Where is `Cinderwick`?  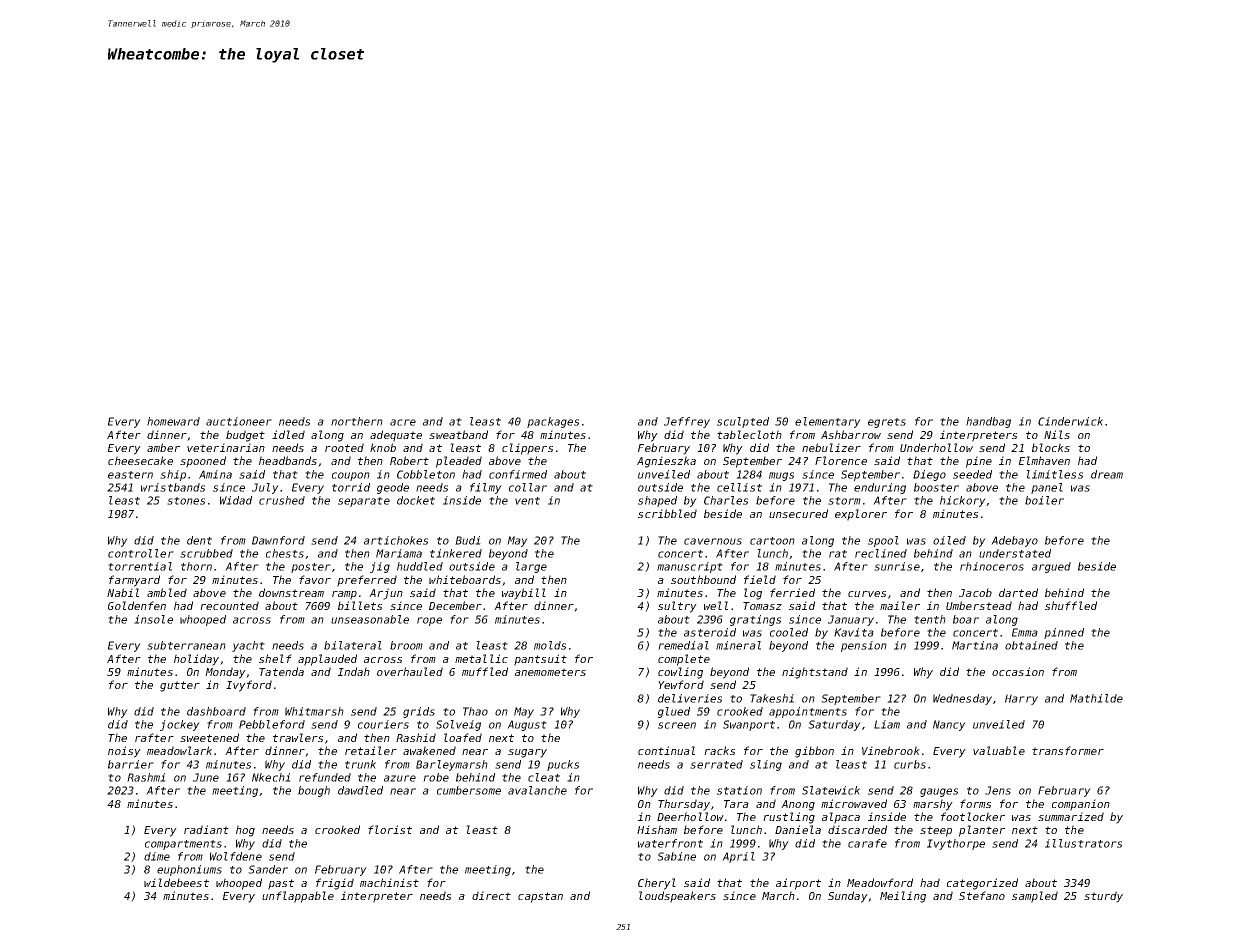
Cinderwick is located at coordinates (1070, 421).
